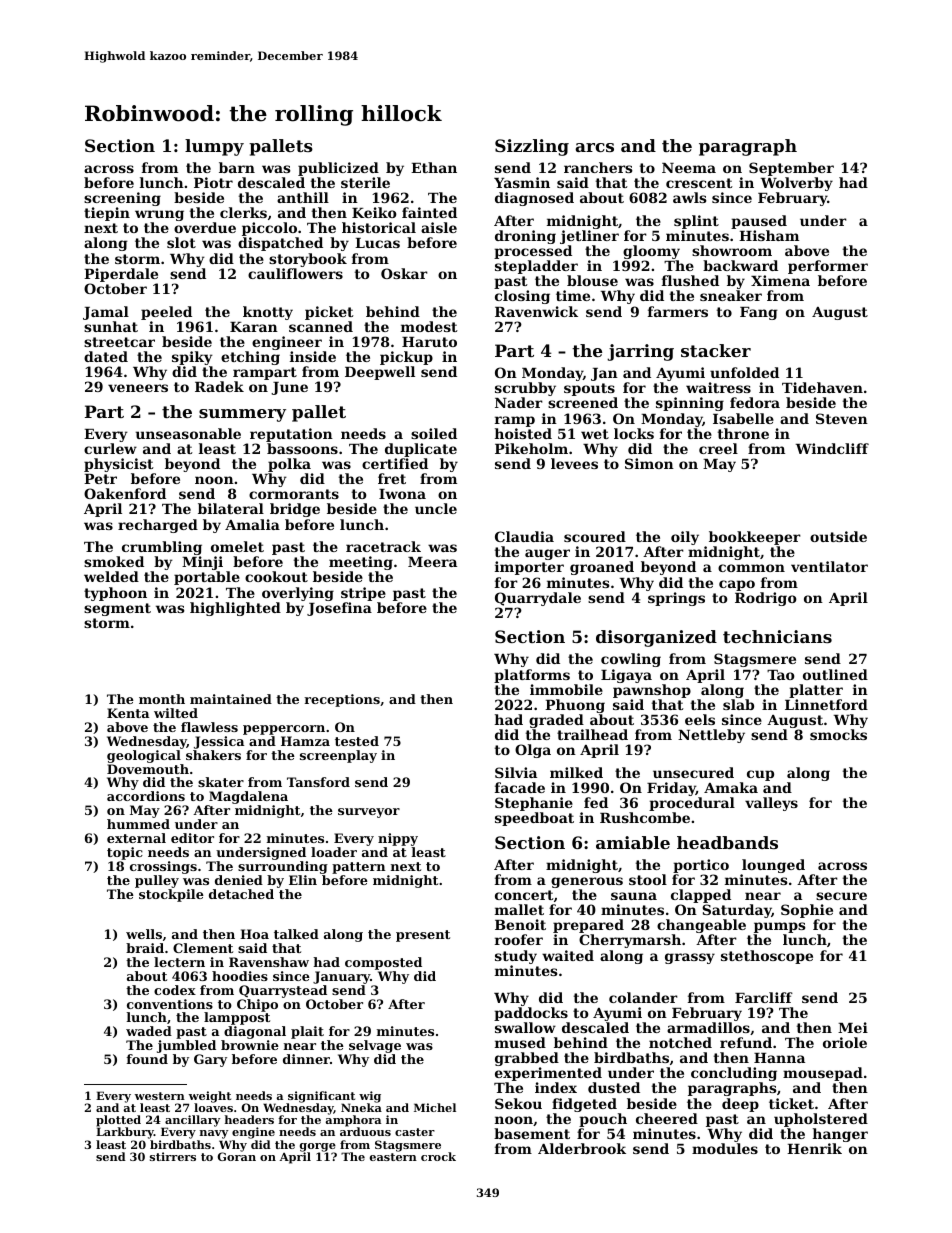 This screenshot has height=1233, width=952. I want to click on Goran, so click(237, 1156).
